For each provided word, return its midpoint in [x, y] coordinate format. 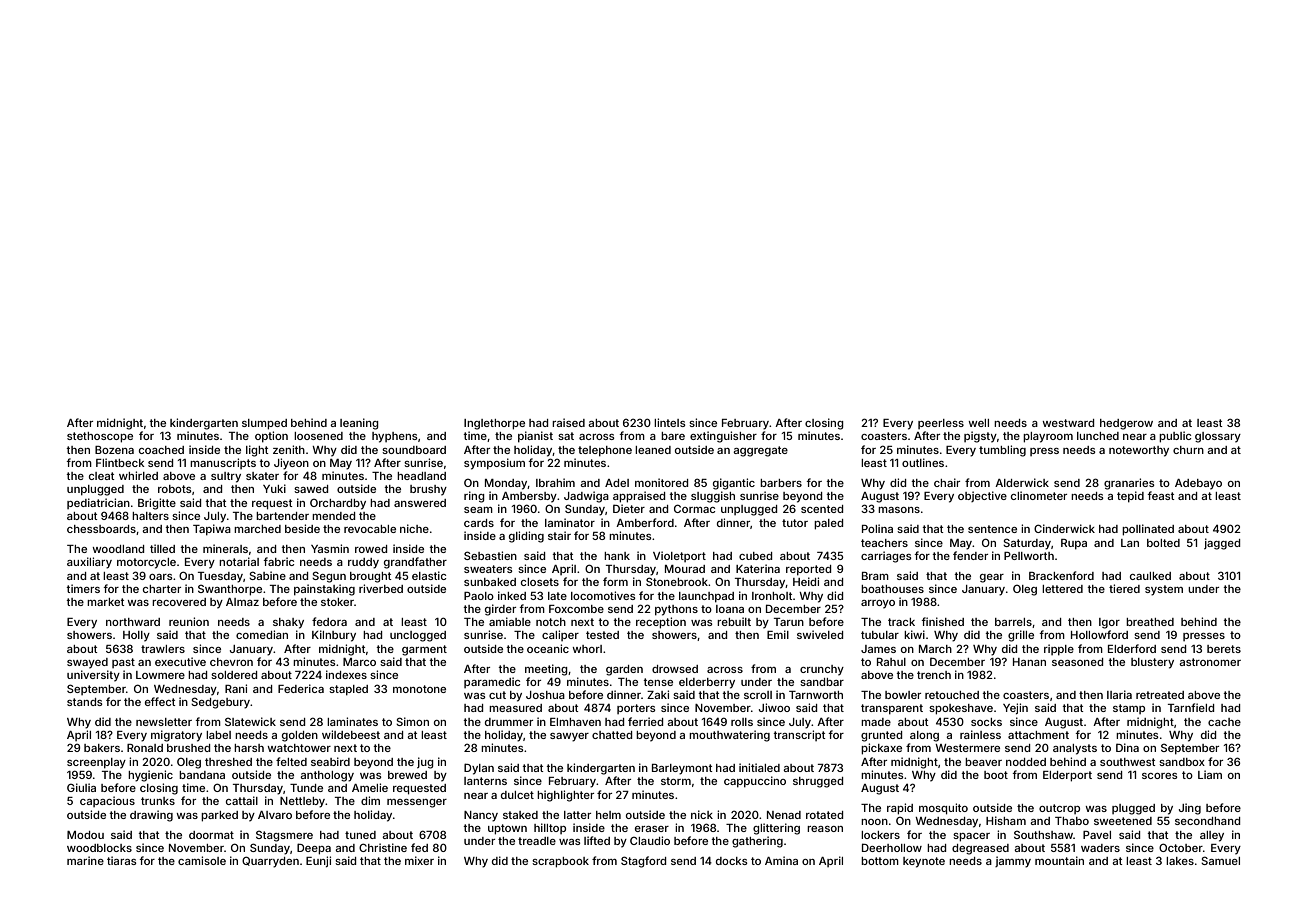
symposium [494, 464]
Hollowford [1099, 634]
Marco [359, 662]
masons [899, 510]
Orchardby [338, 504]
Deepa [314, 849]
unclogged [418, 636]
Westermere [967, 748]
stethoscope [100, 437]
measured [515, 708]
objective [982, 496]
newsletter [164, 722]
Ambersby [529, 497]
